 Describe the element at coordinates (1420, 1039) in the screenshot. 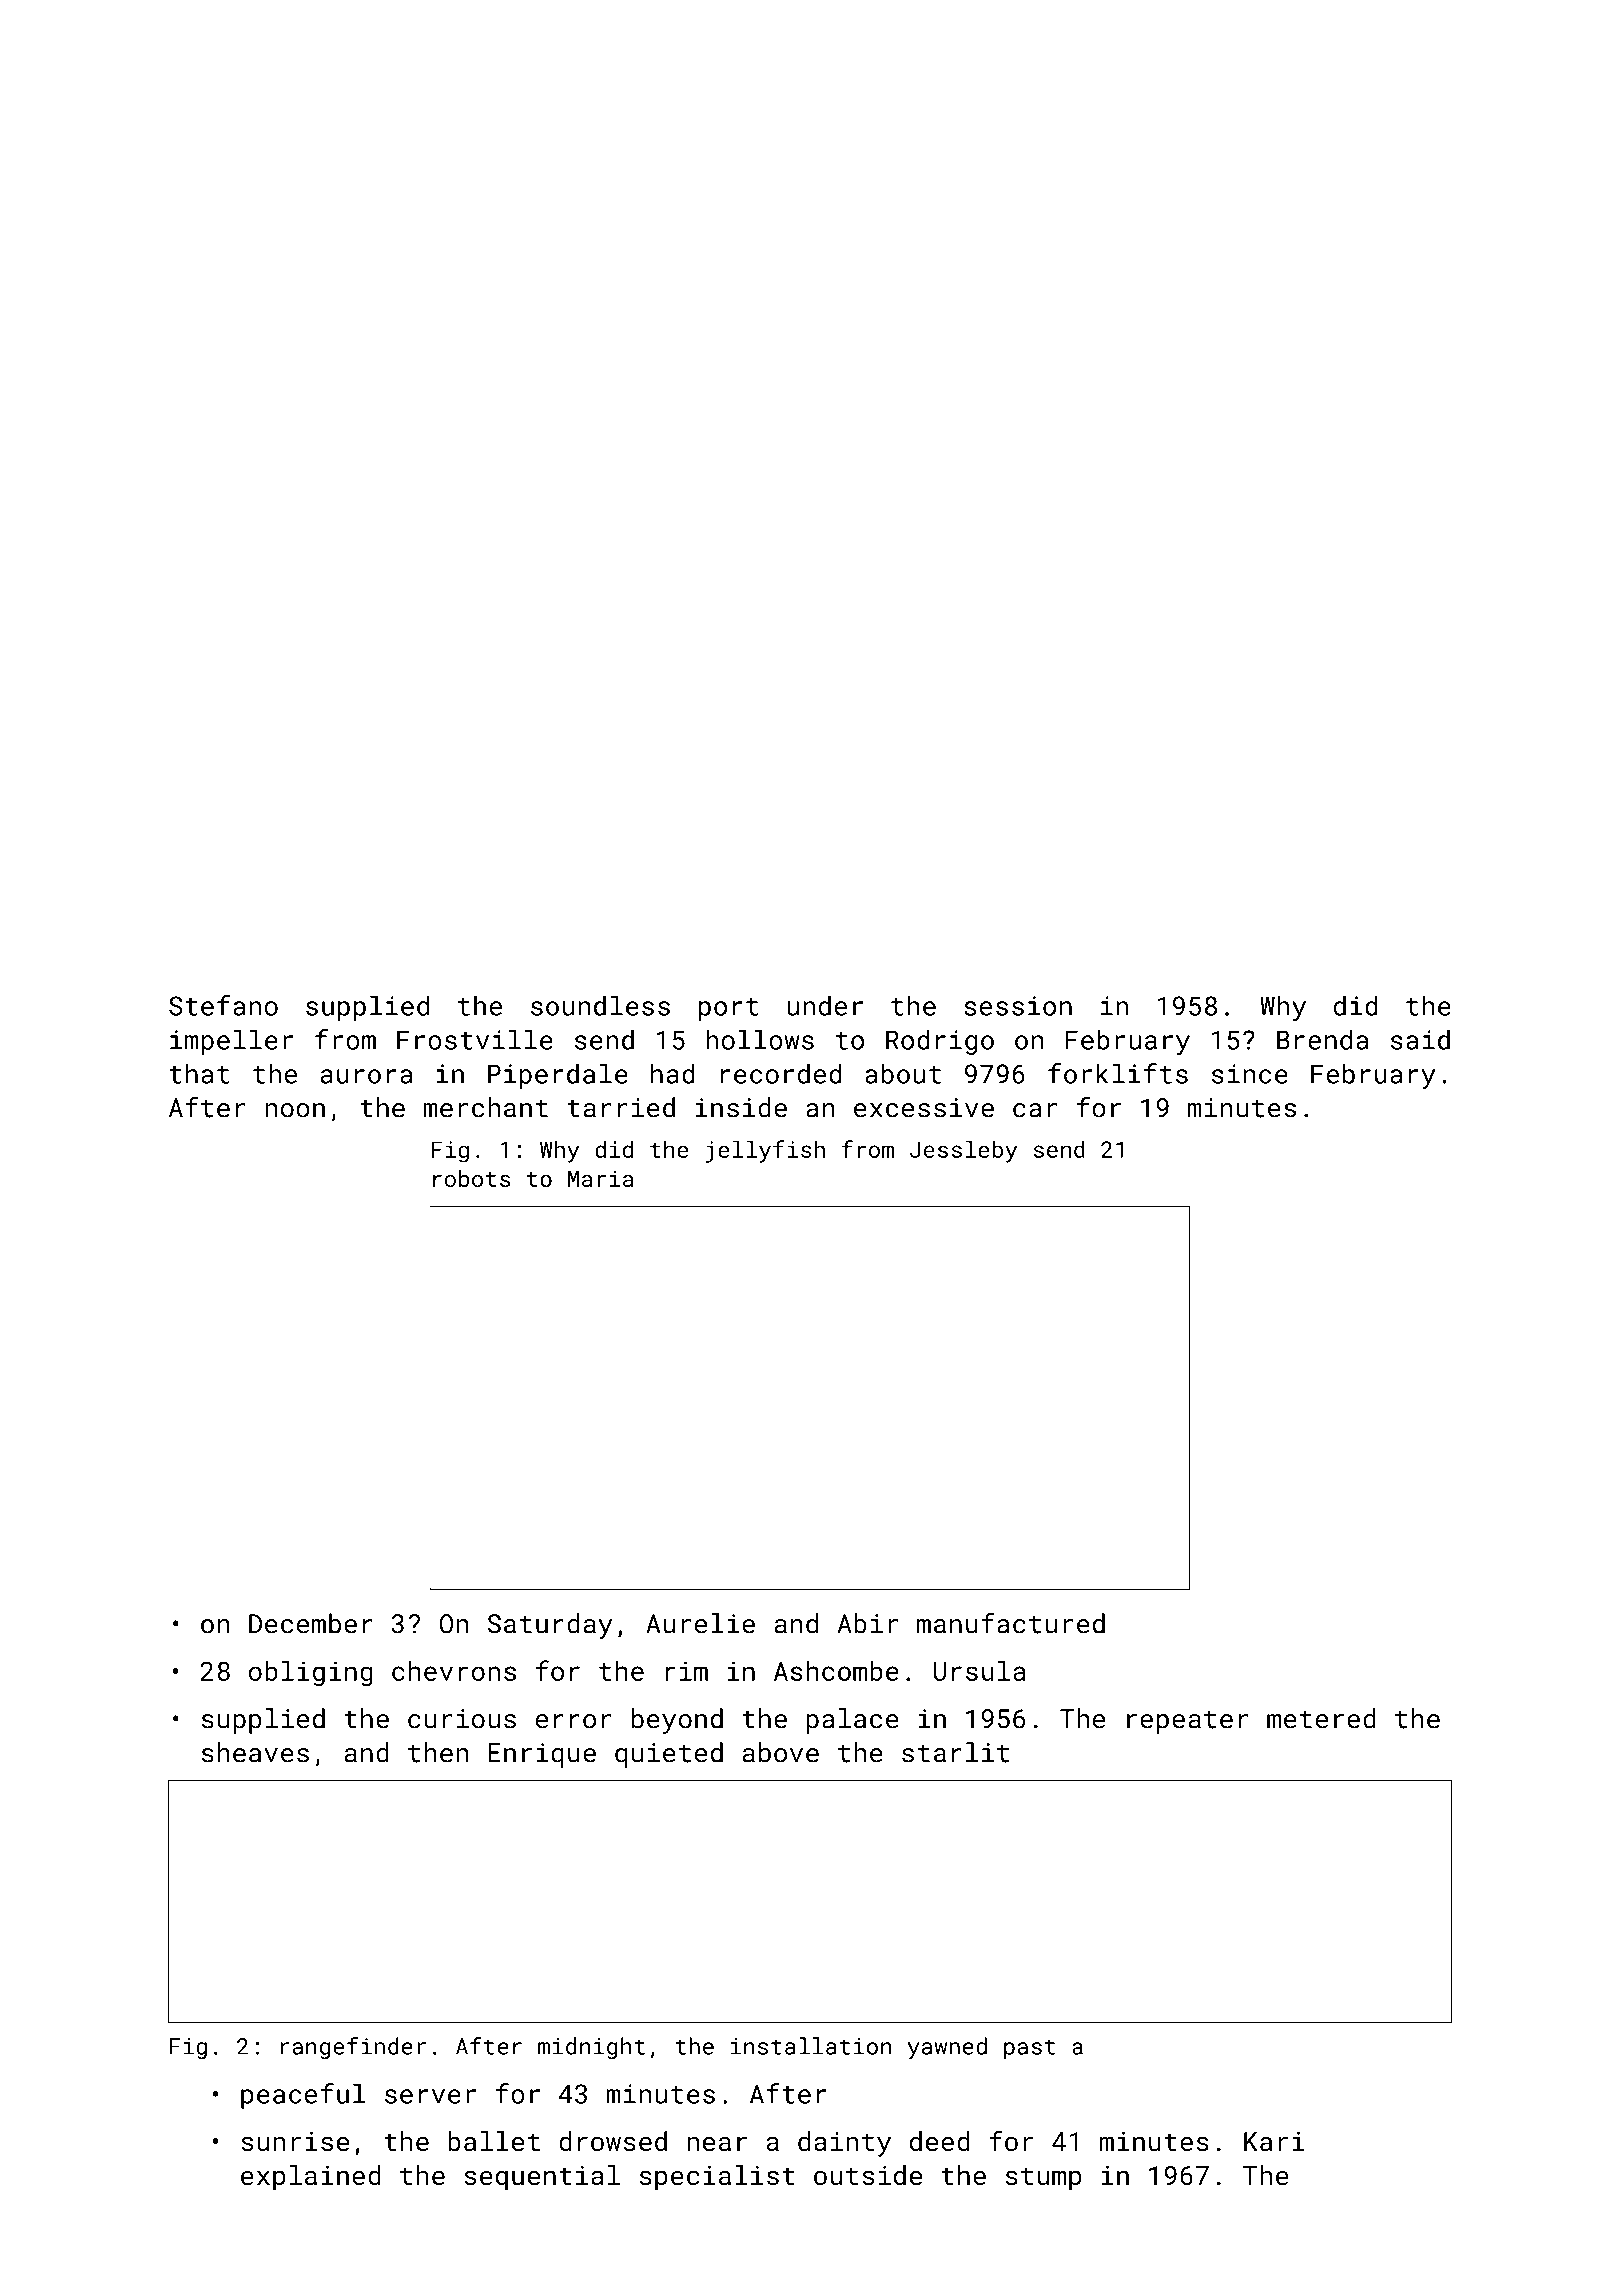

I see `said` at that location.
